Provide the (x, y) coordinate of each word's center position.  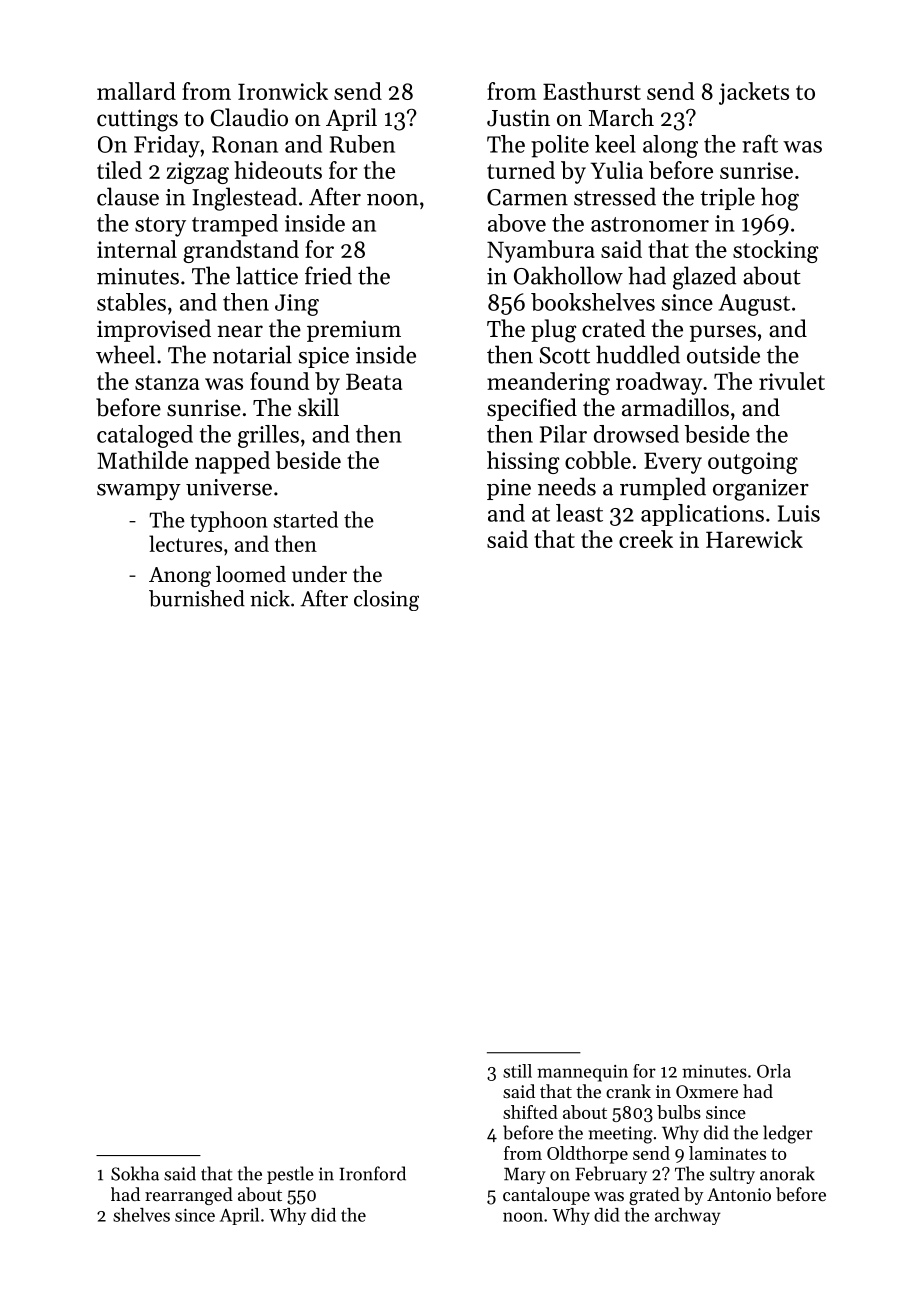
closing (386, 600)
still (517, 1071)
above (517, 223)
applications (702, 515)
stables (131, 302)
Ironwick (283, 91)
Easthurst (592, 91)
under (319, 574)
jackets (754, 93)
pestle (290, 1175)
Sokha (135, 1173)
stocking (776, 251)
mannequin (582, 1073)
